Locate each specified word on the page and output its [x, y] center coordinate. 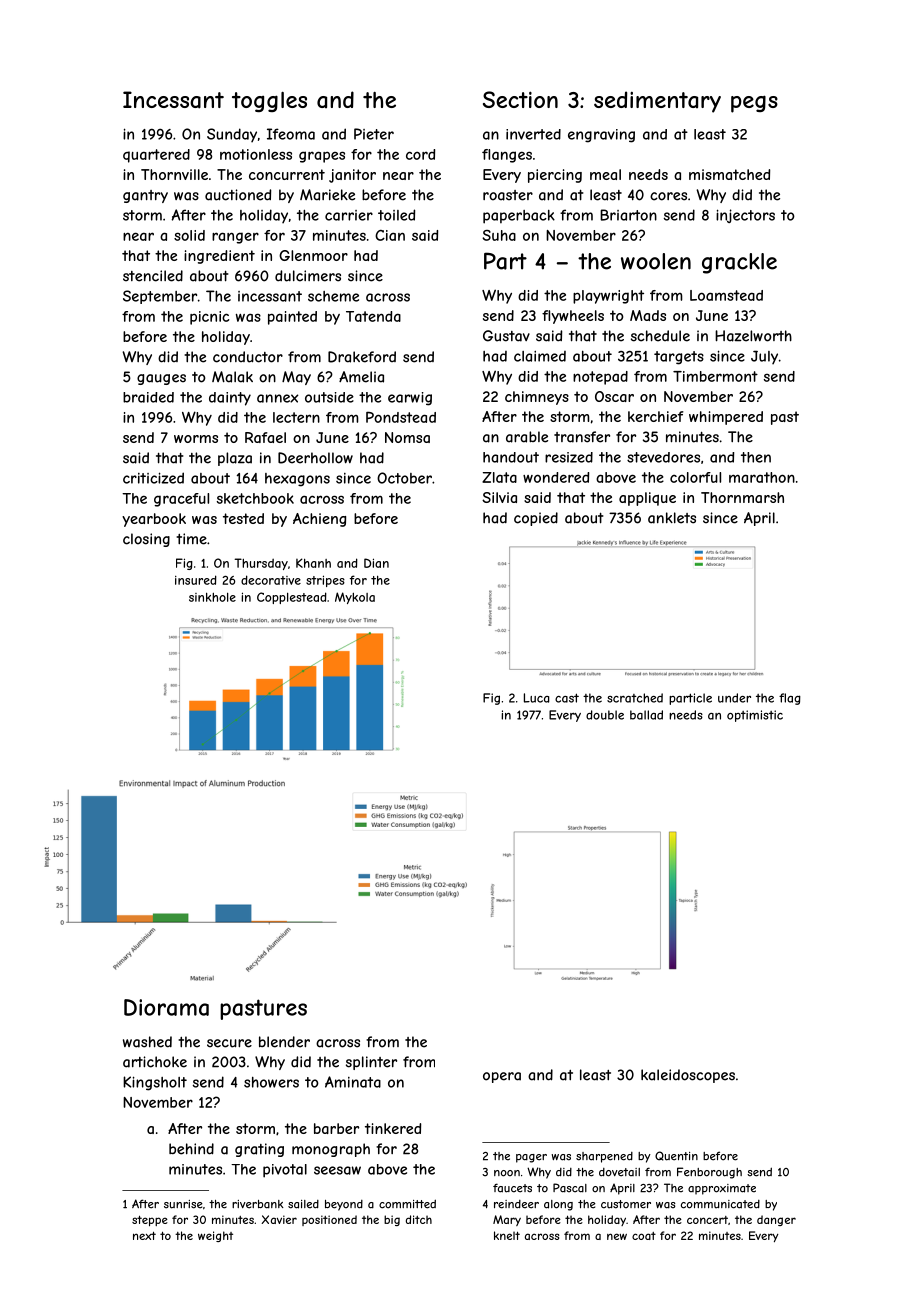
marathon [762, 477]
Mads [648, 315]
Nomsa [407, 437]
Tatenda [373, 316]
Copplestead [292, 598]
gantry [145, 196]
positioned [329, 1220]
